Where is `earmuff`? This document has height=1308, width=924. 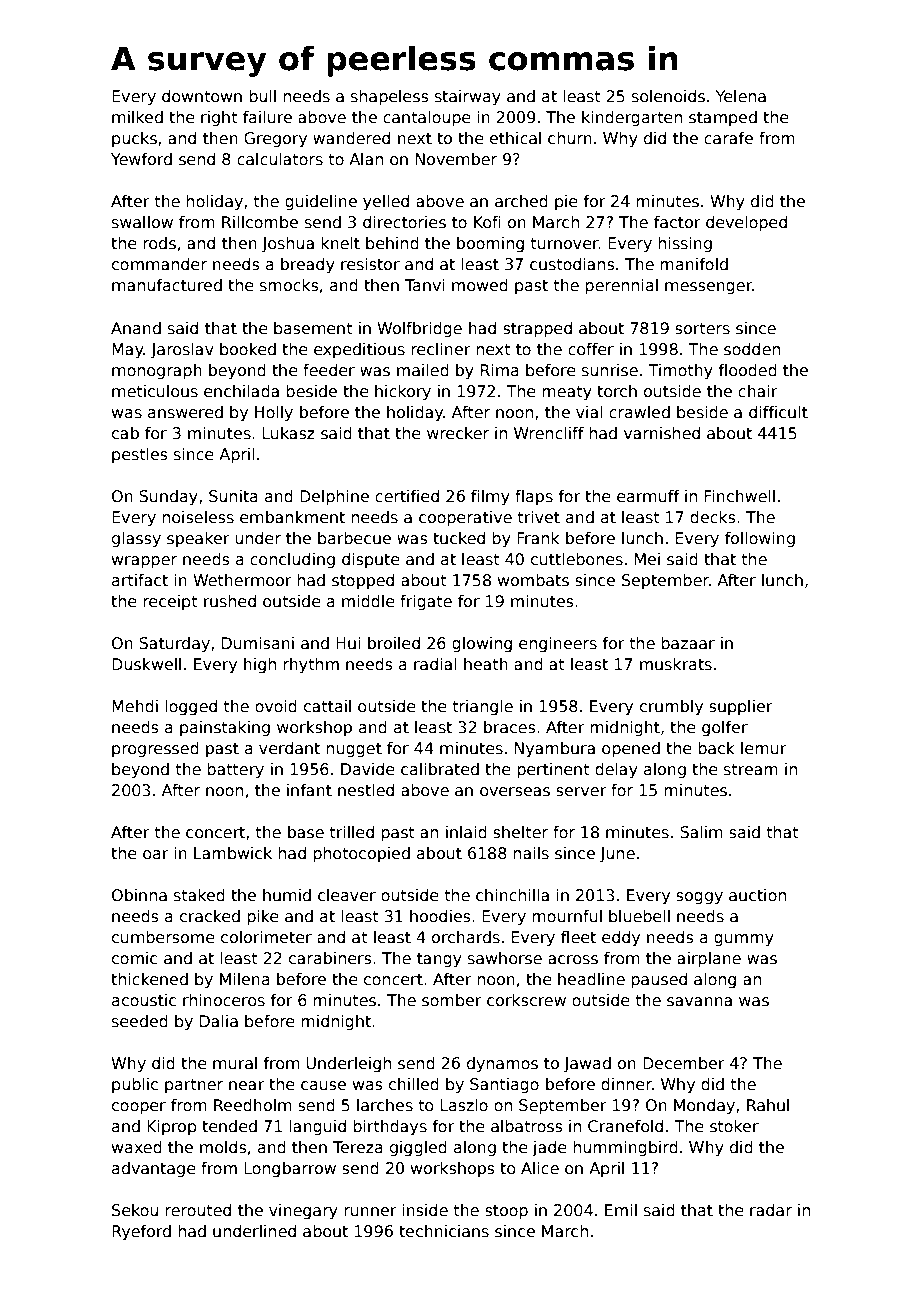 earmuff is located at coordinates (648, 496).
